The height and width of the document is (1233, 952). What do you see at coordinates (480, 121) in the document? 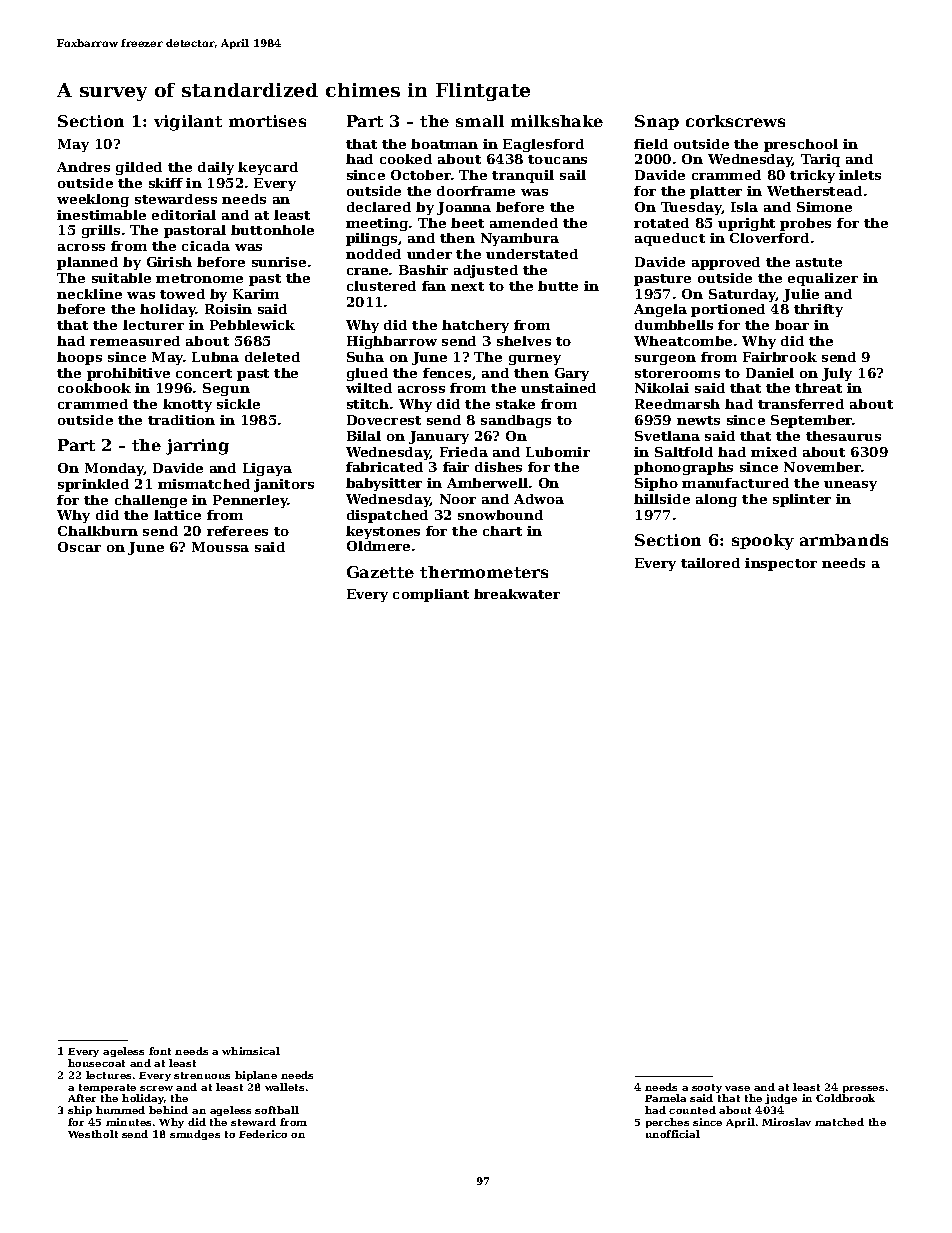
I see `small` at bounding box center [480, 121].
